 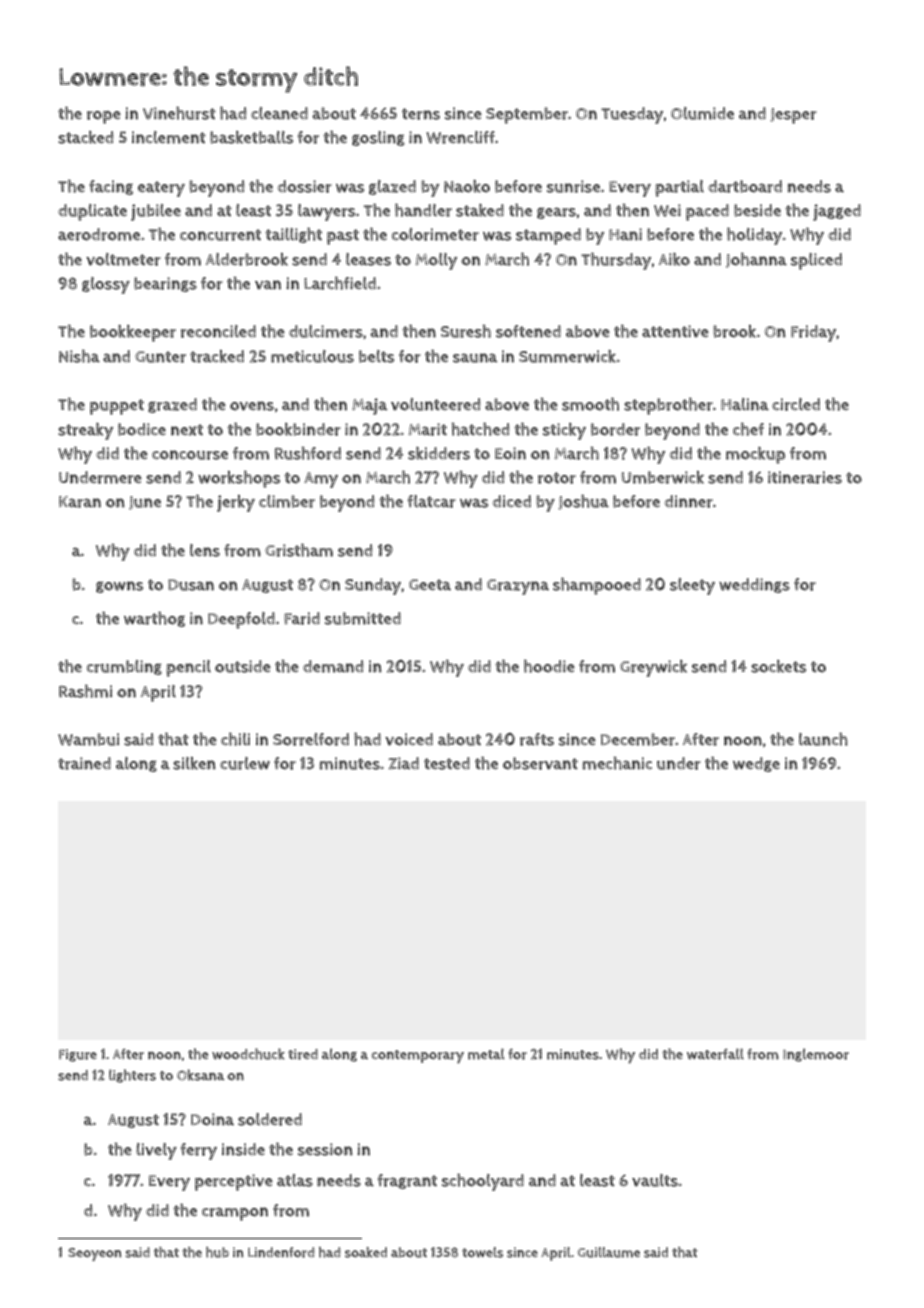 What do you see at coordinates (540, 763) in the screenshot?
I see `observant` at bounding box center [540, 763].
